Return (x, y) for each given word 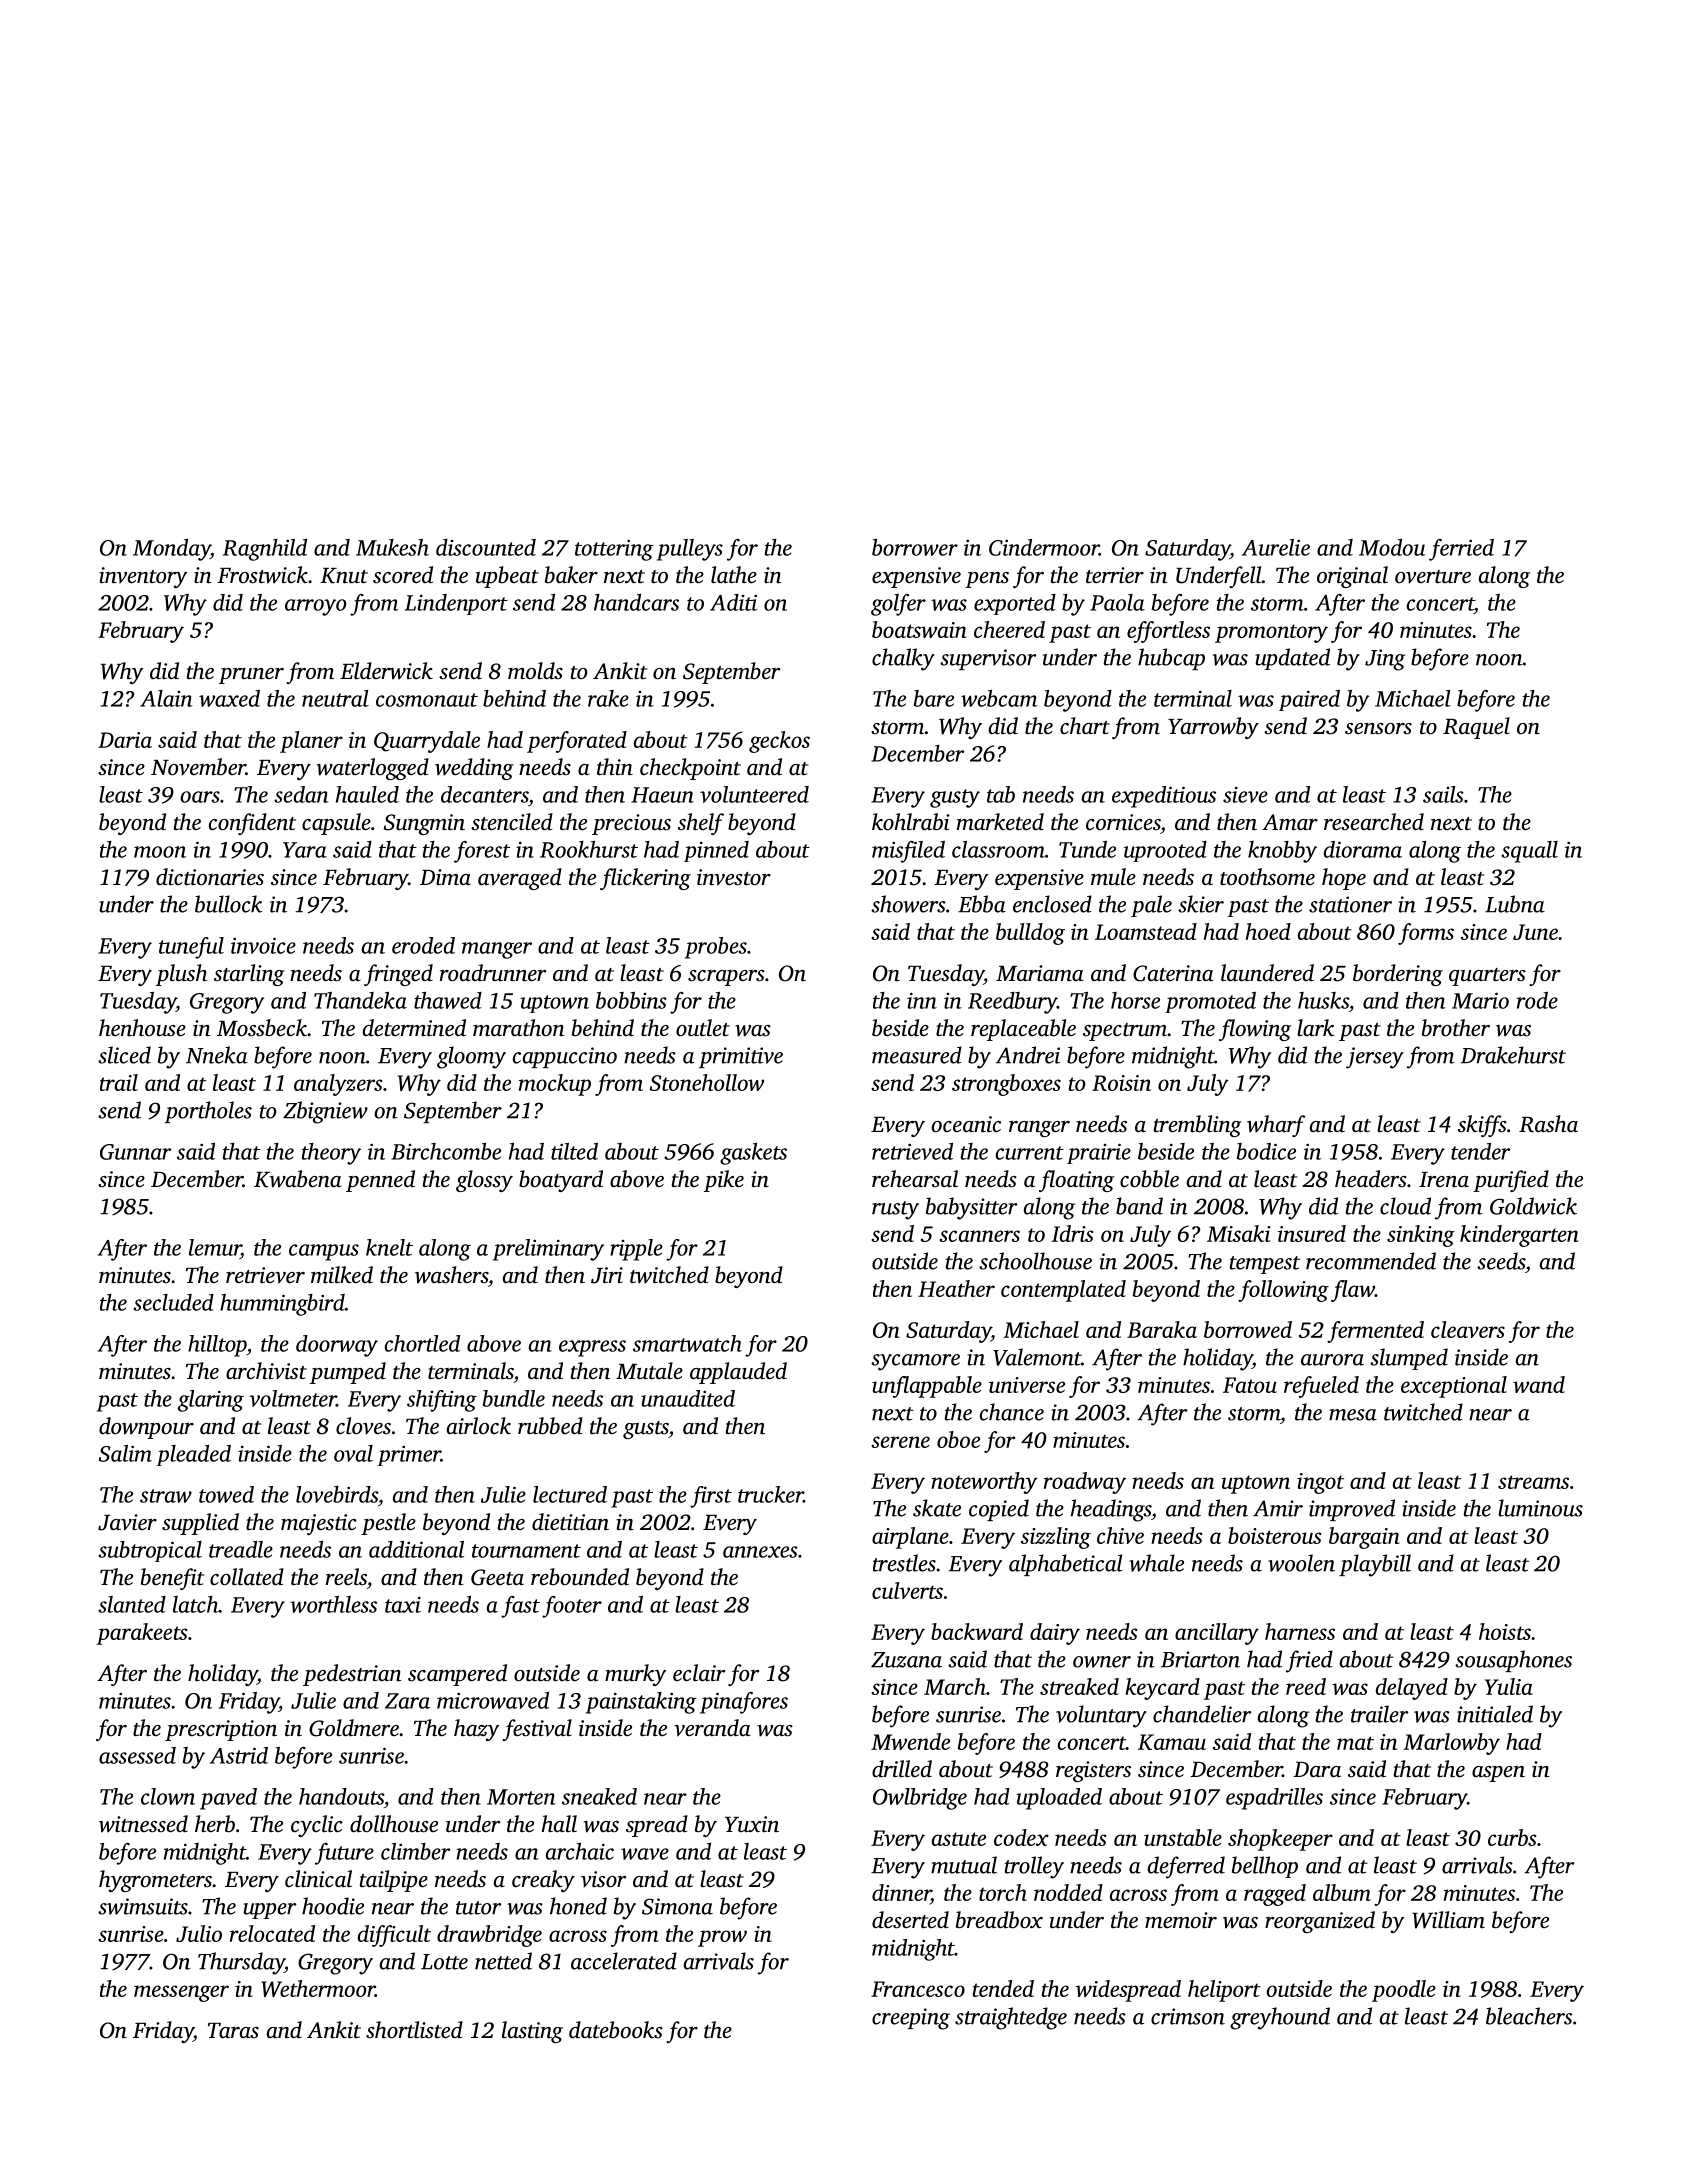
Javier (127, 1522)
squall (1529, 852)
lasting (532, 2032)
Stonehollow (706, 1082)
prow (722, 1938)
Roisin (1121, 1083)
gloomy (471, 1057)
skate (937, 1508)
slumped (1409, 1359)
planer (311, 742)
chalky (903, 659)
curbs (1512, 1837)
